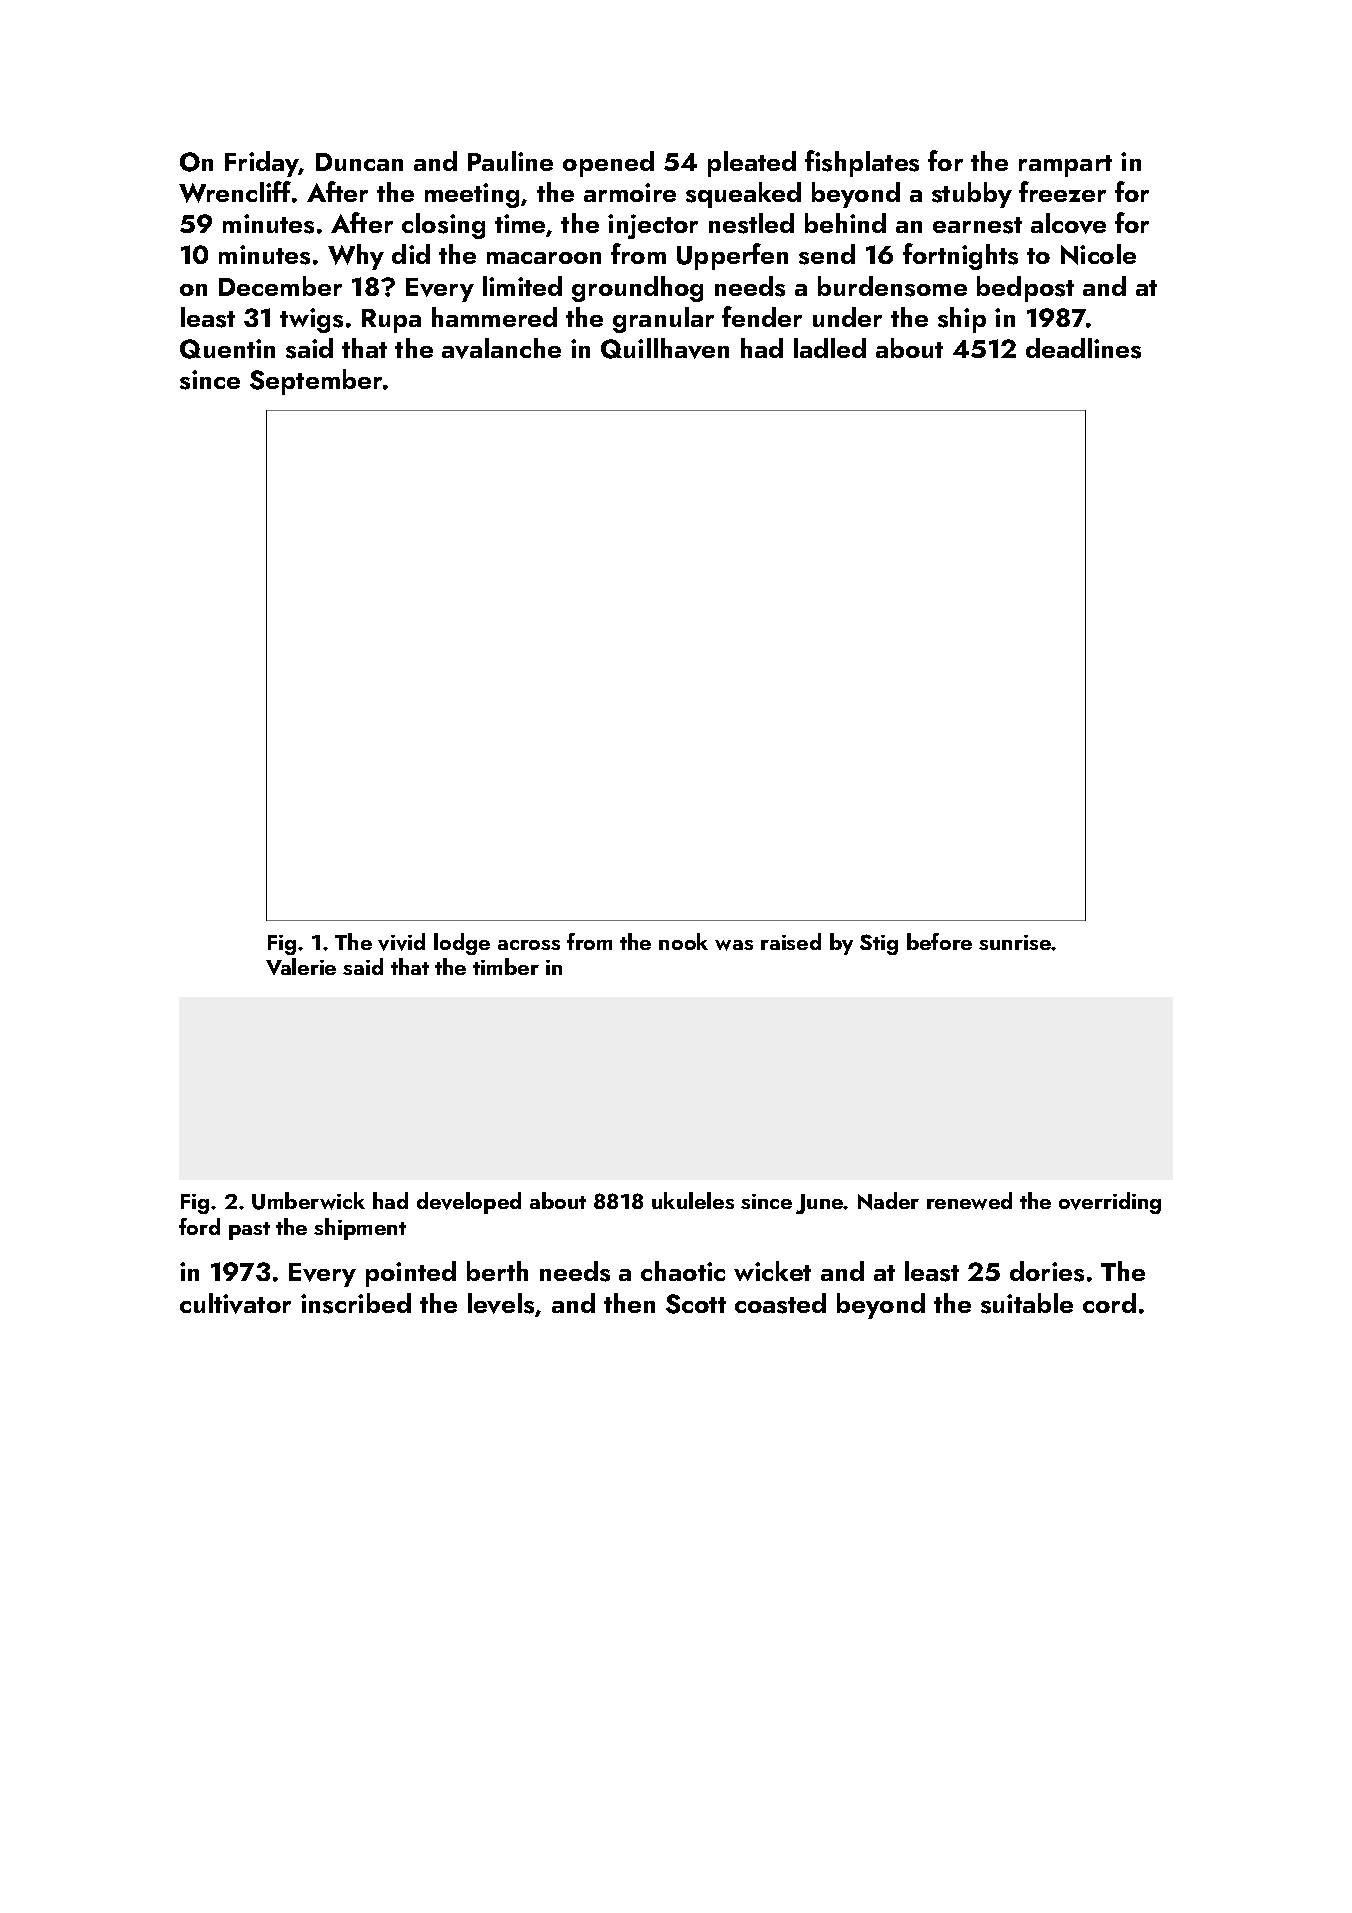 The width and height of the screenshot is (1352, 1913). What do you see at coordinates (1027, 1303) in the screenshot?
I see `suitable` at bounding box center [1027, 1303].
